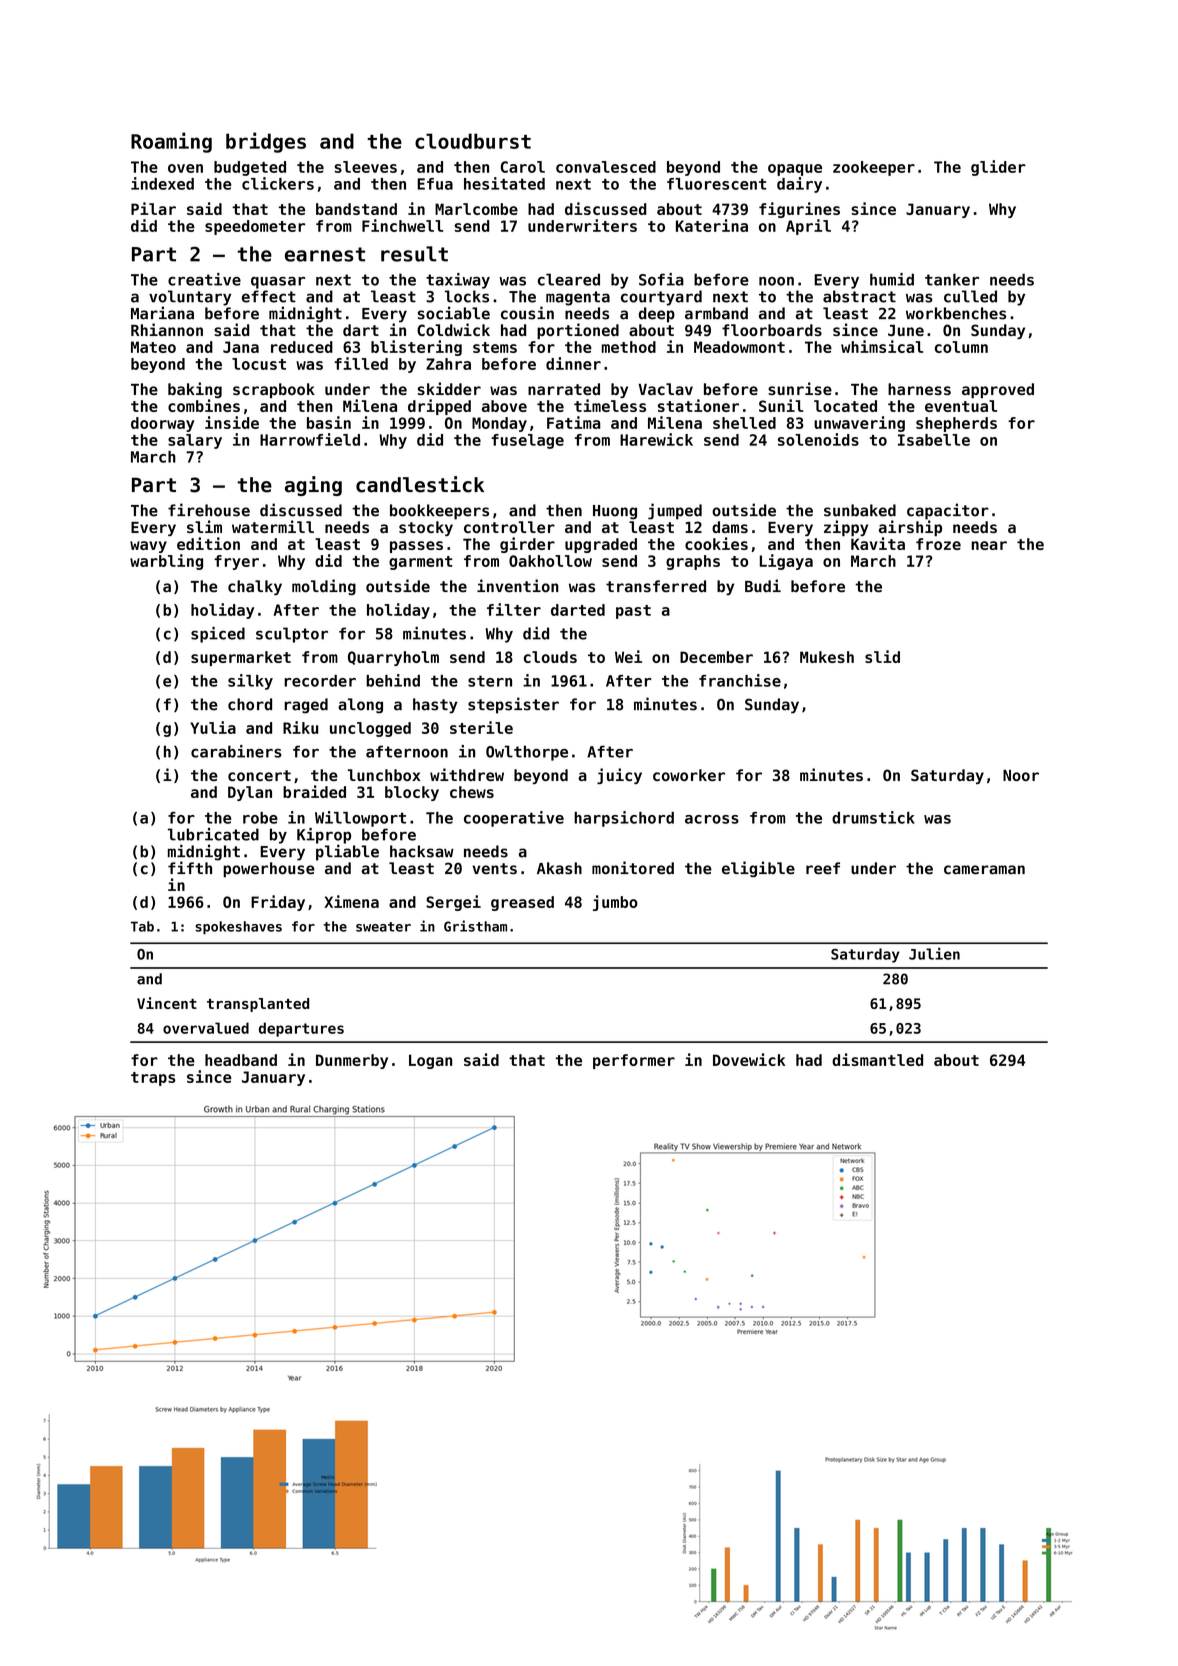  I want to click on drumstick, so click(873, 817).
